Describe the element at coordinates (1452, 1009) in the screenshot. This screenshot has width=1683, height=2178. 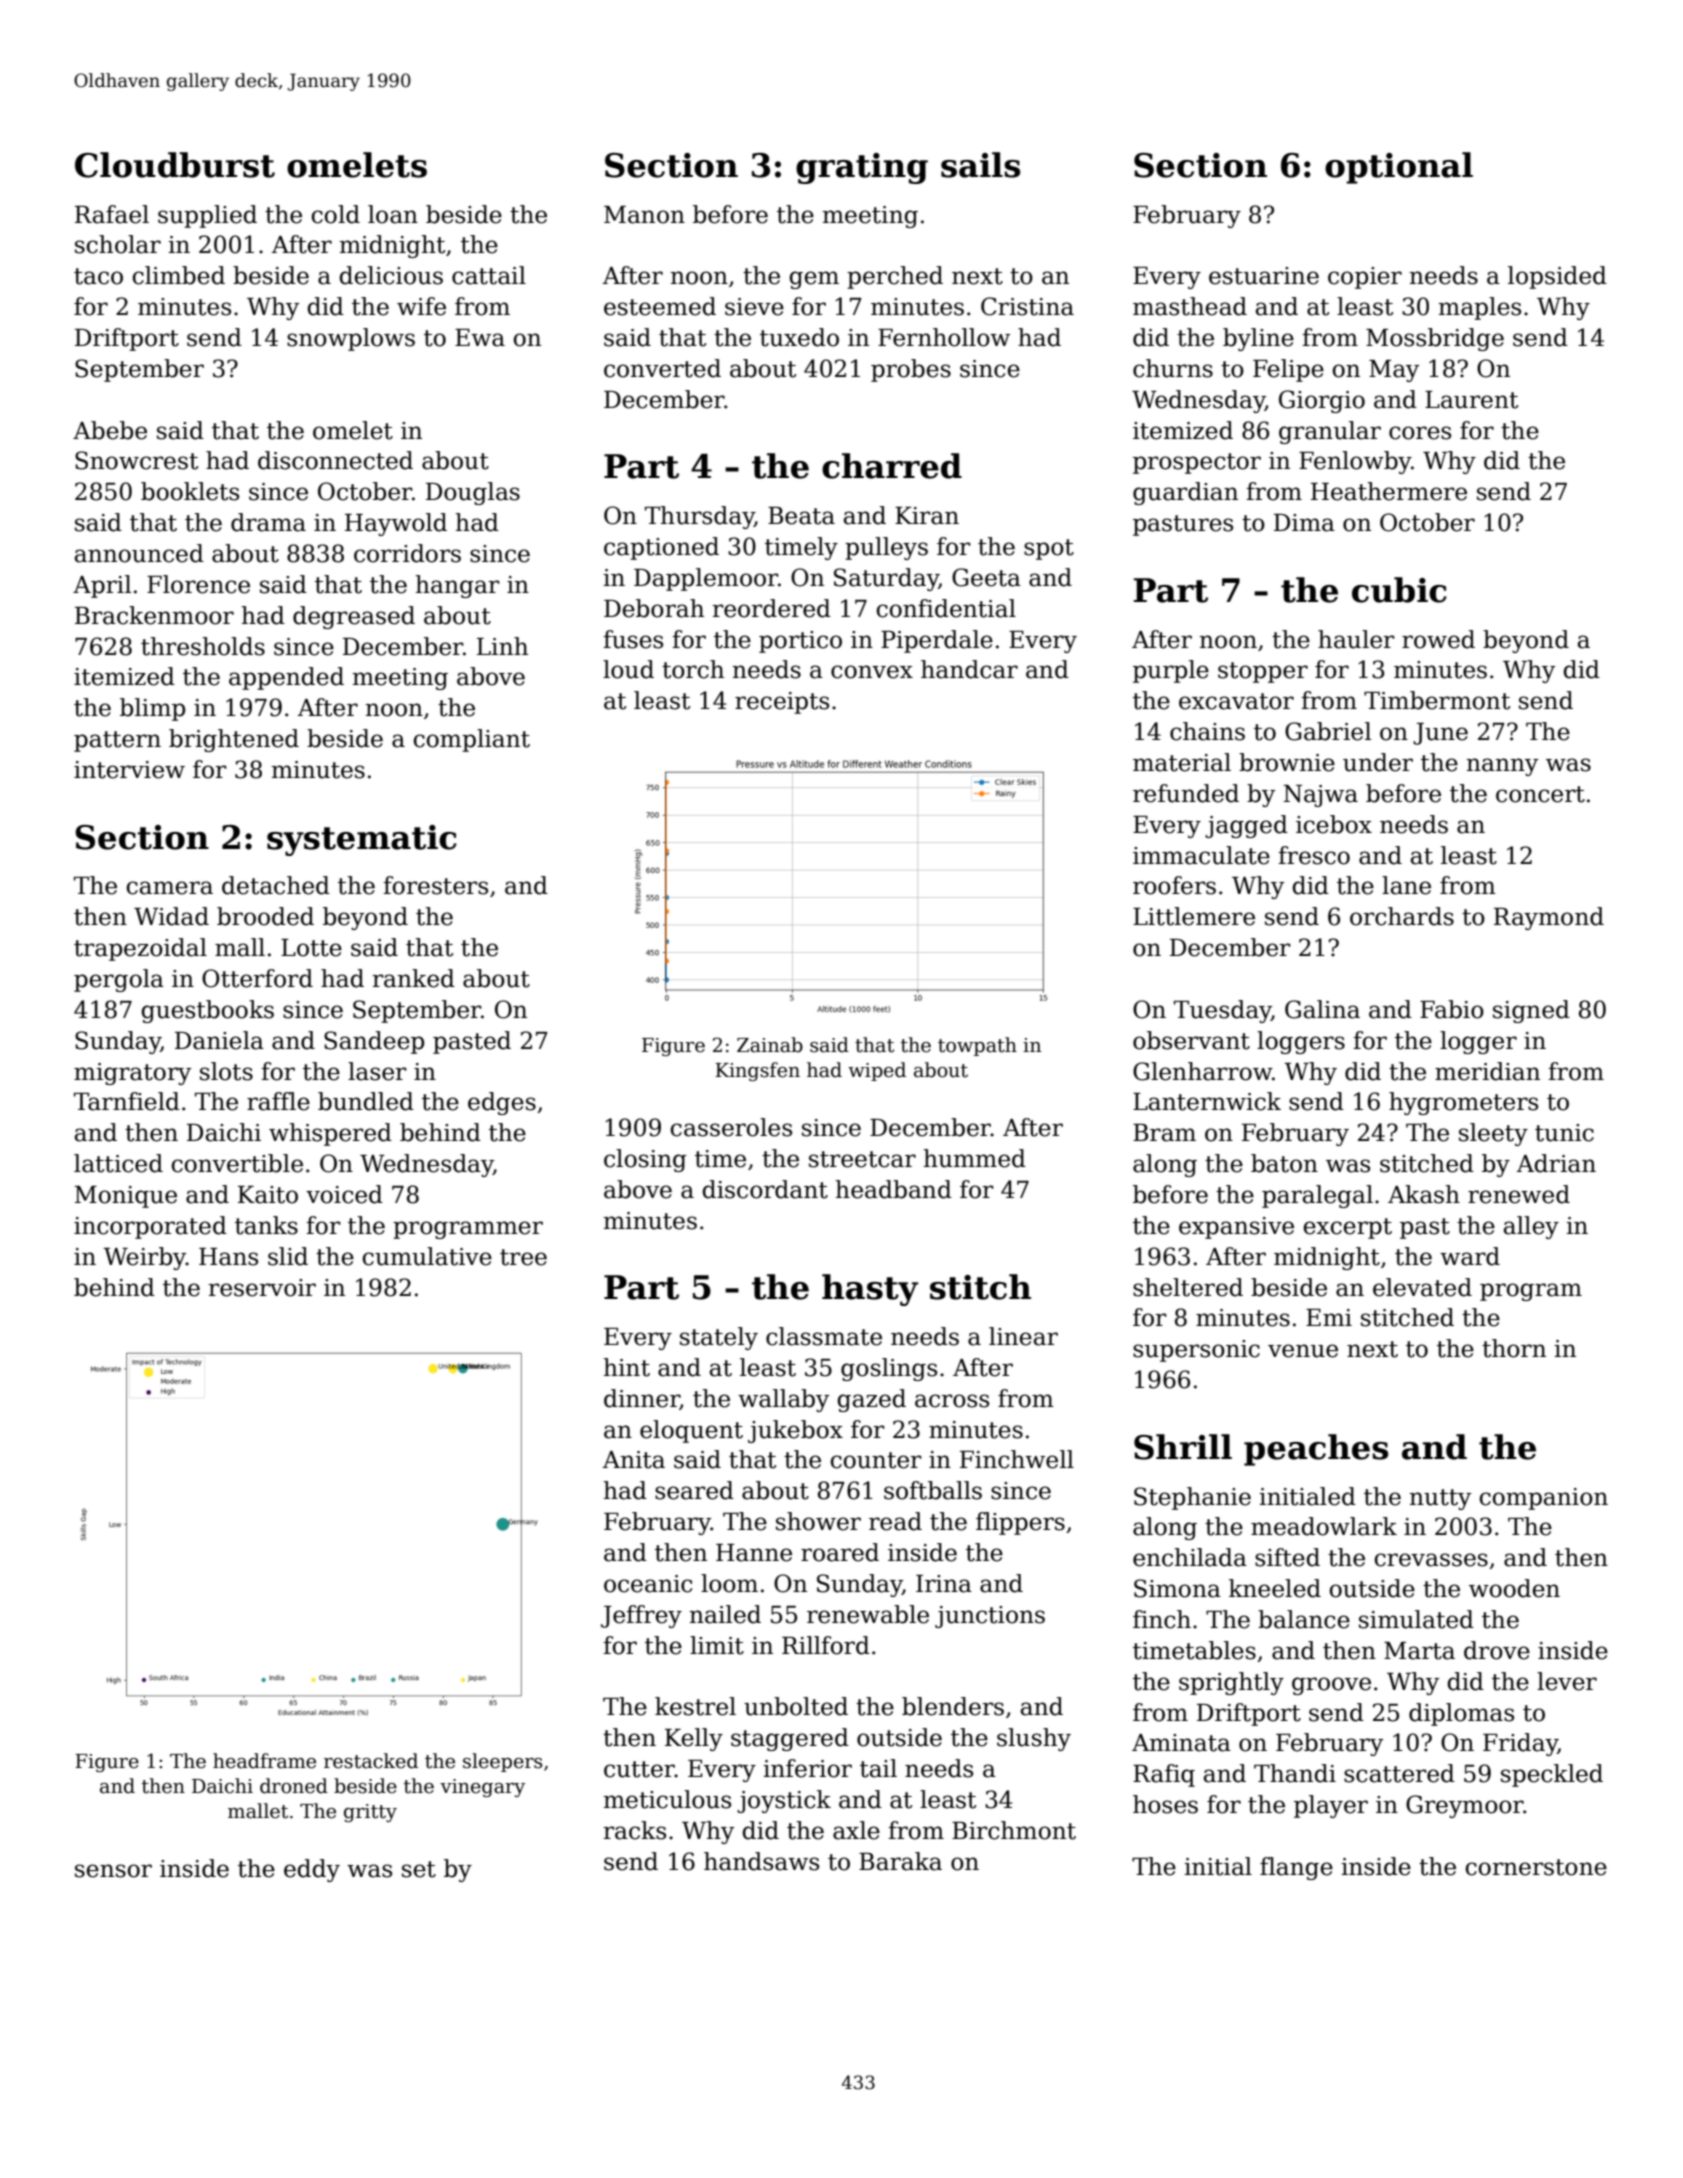
I see `Fabio` at that location.
